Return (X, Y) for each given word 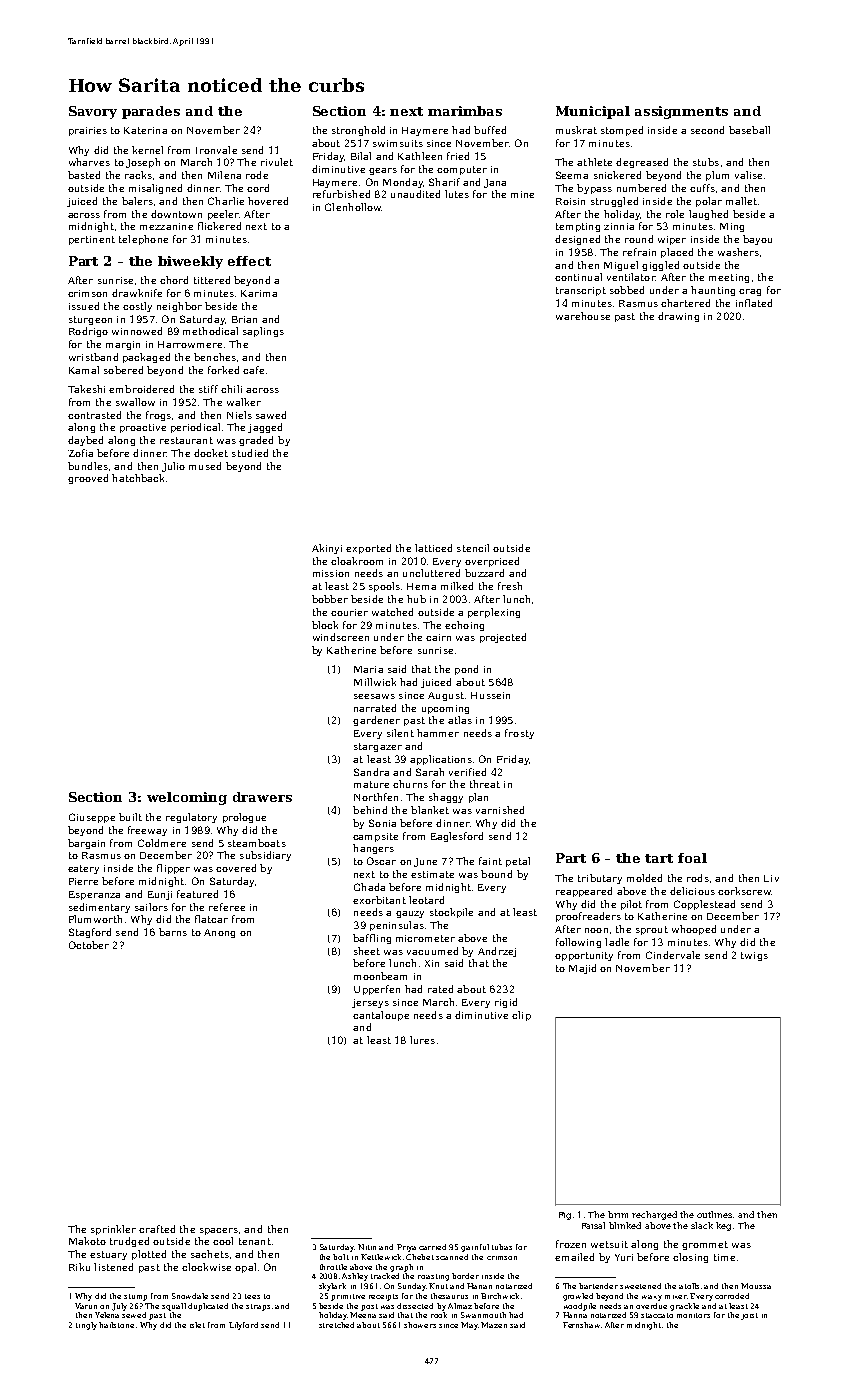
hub (416, 599)
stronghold (358, 131)
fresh (510, 586)
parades (151, 112)
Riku (79, 1267)
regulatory (191, 818)
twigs (754, 956)
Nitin (367, 1247)
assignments (681, 112)
